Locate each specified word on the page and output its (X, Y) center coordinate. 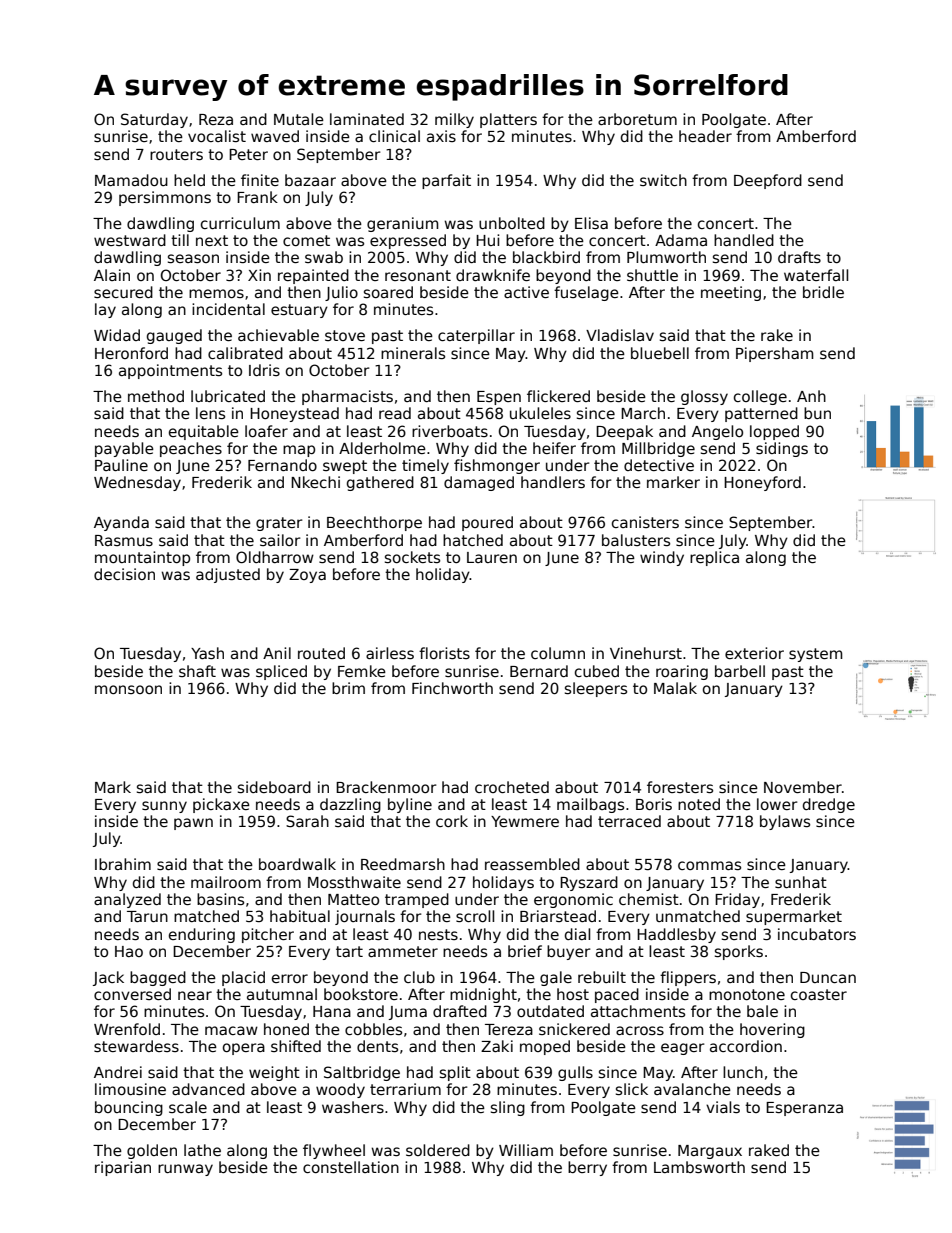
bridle (823, 292)
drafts (799, 257)
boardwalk (297, 864)
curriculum (240, 223)
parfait (446, 181)
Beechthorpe (374, 523)
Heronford (131, 353)
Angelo (717, 432)
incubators (817, 934)
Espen (499, 398)
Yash (207, 653)
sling (508, 1108)
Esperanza (804, 1109)
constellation (351, 1167)
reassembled (532, 864)
